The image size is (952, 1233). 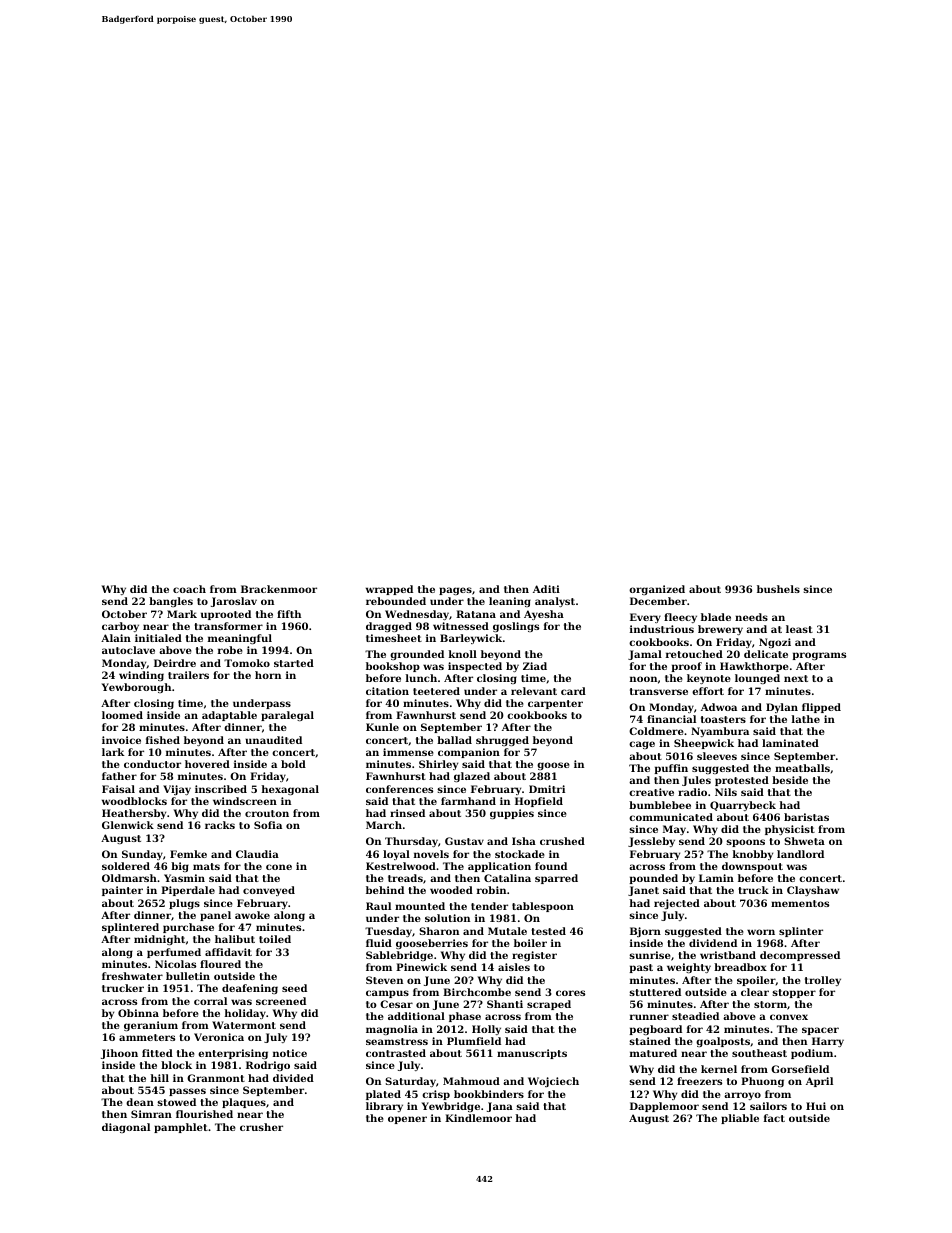 What do you see at coordinates (694, 654) in the document?
I see `retouched` at bounding box center [694, 654].
